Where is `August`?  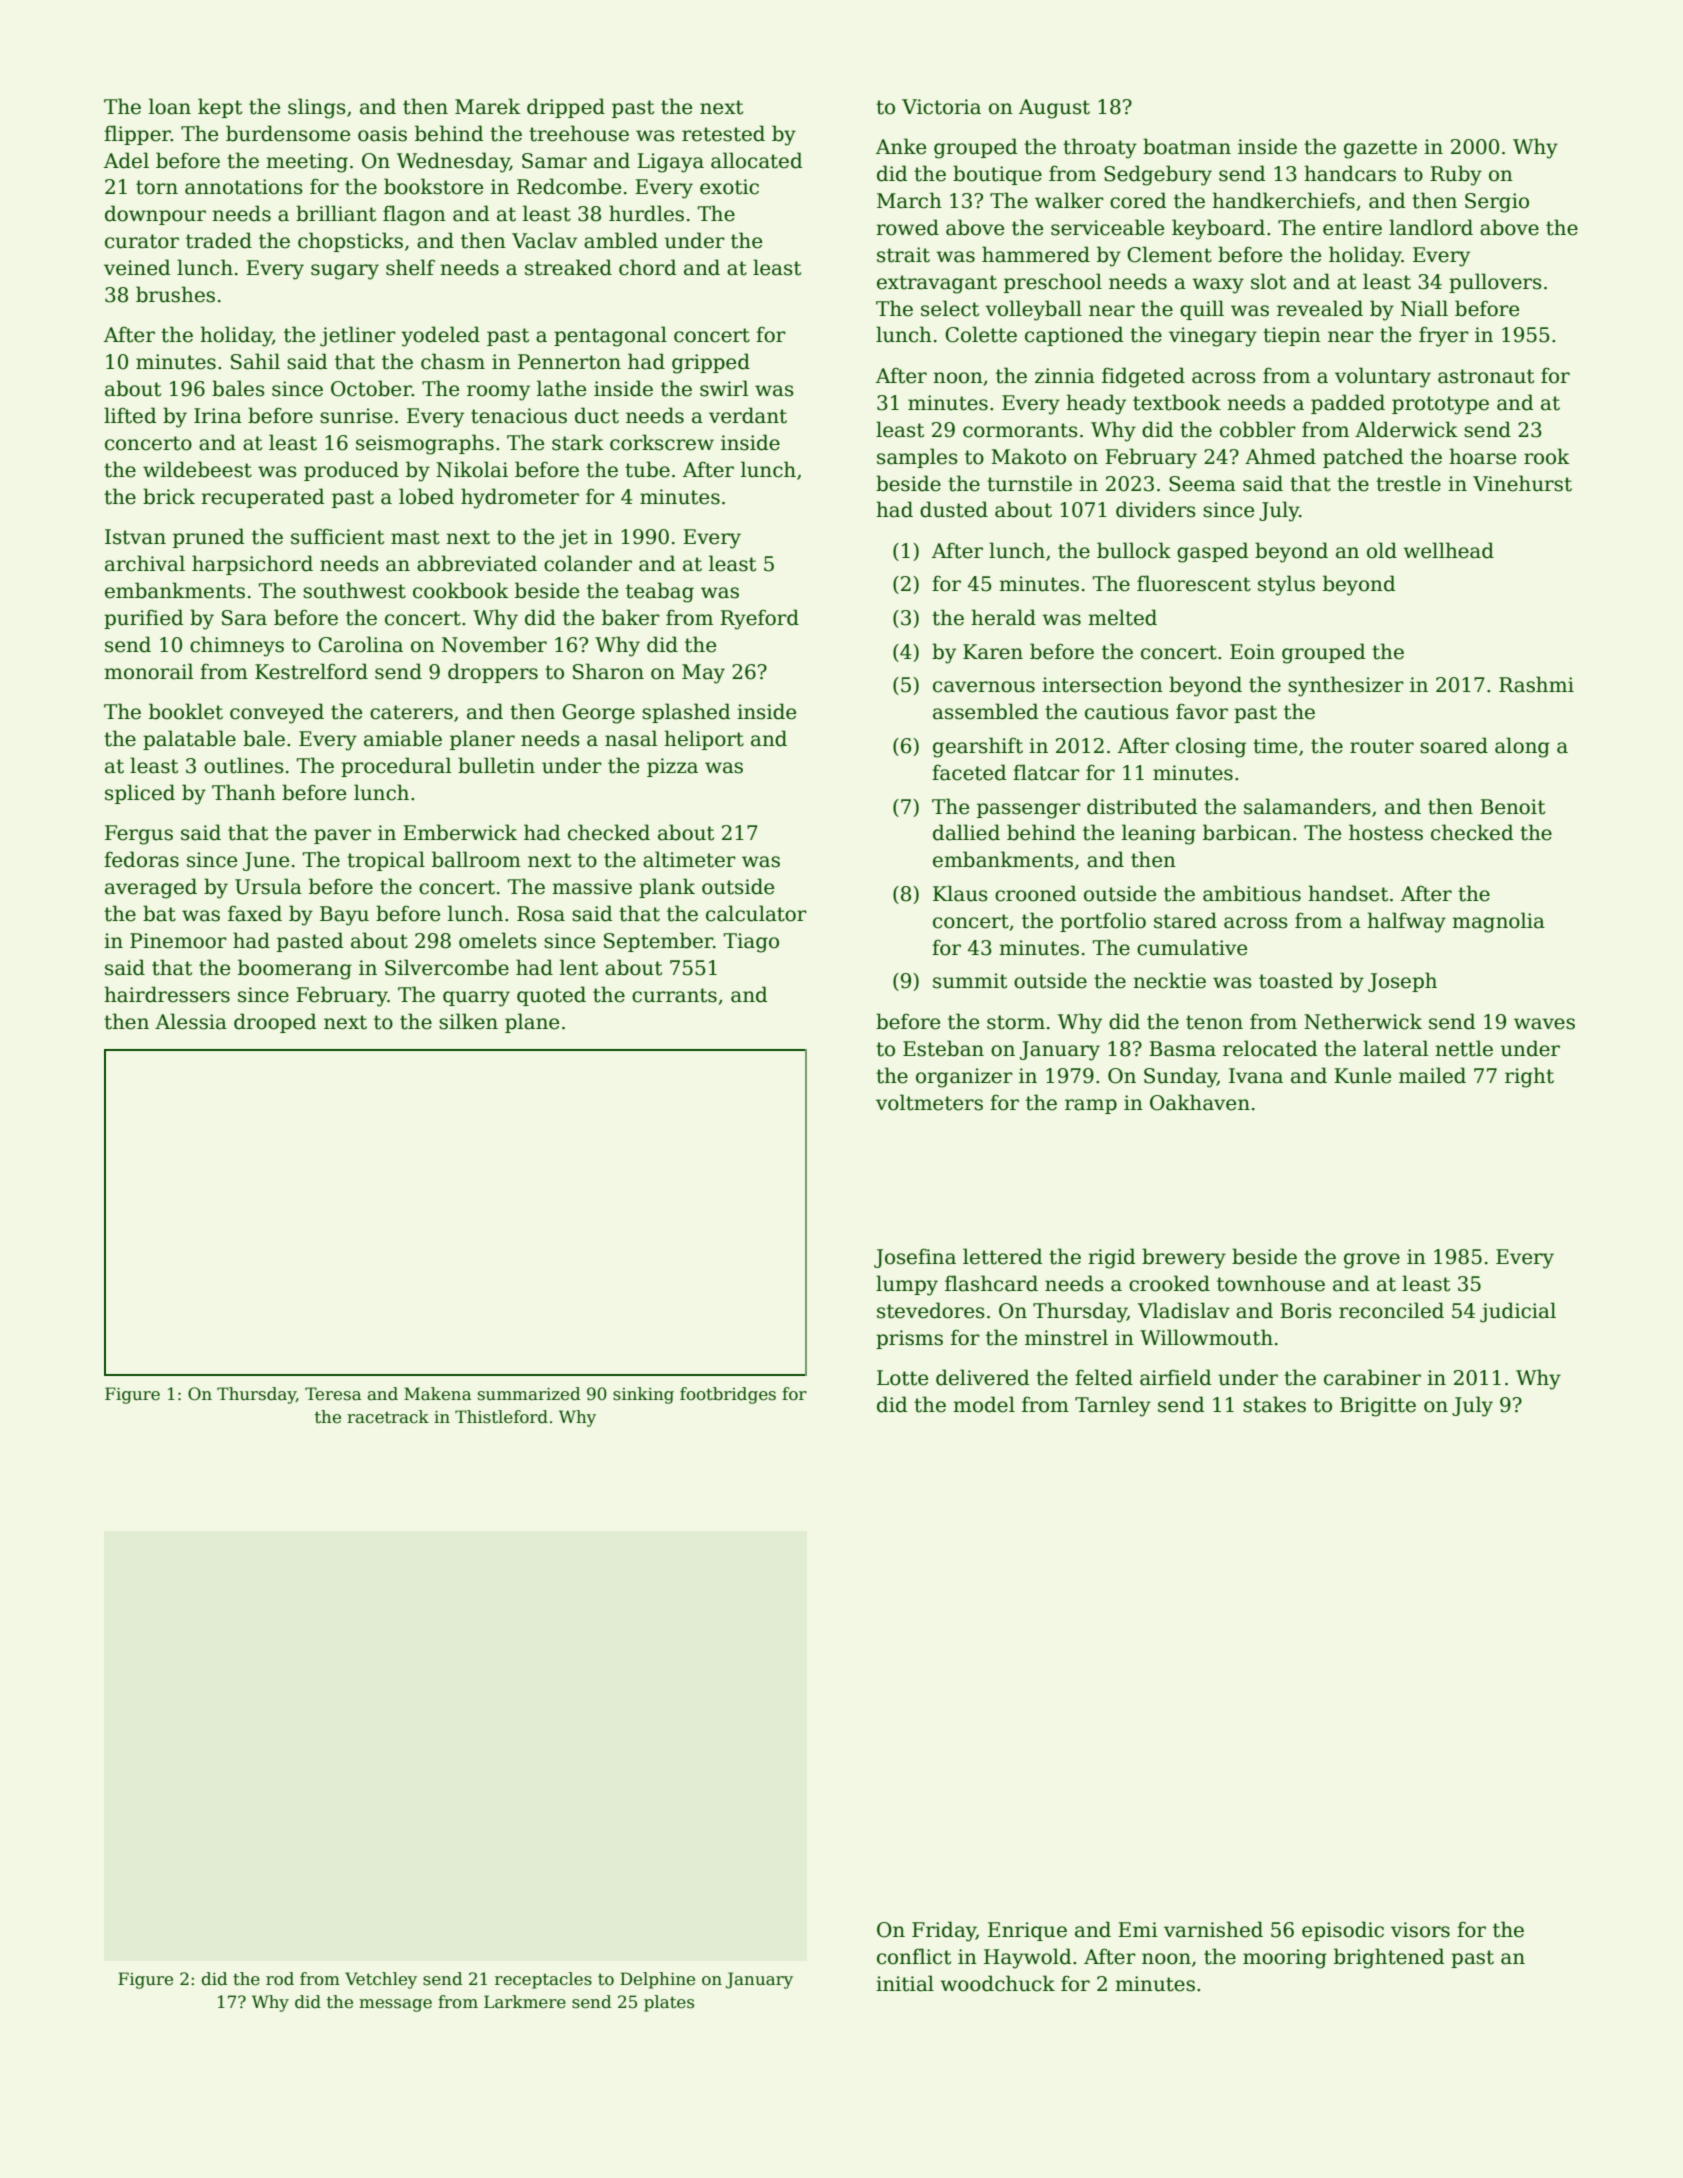
August is located at coordinates (1054, 109).
